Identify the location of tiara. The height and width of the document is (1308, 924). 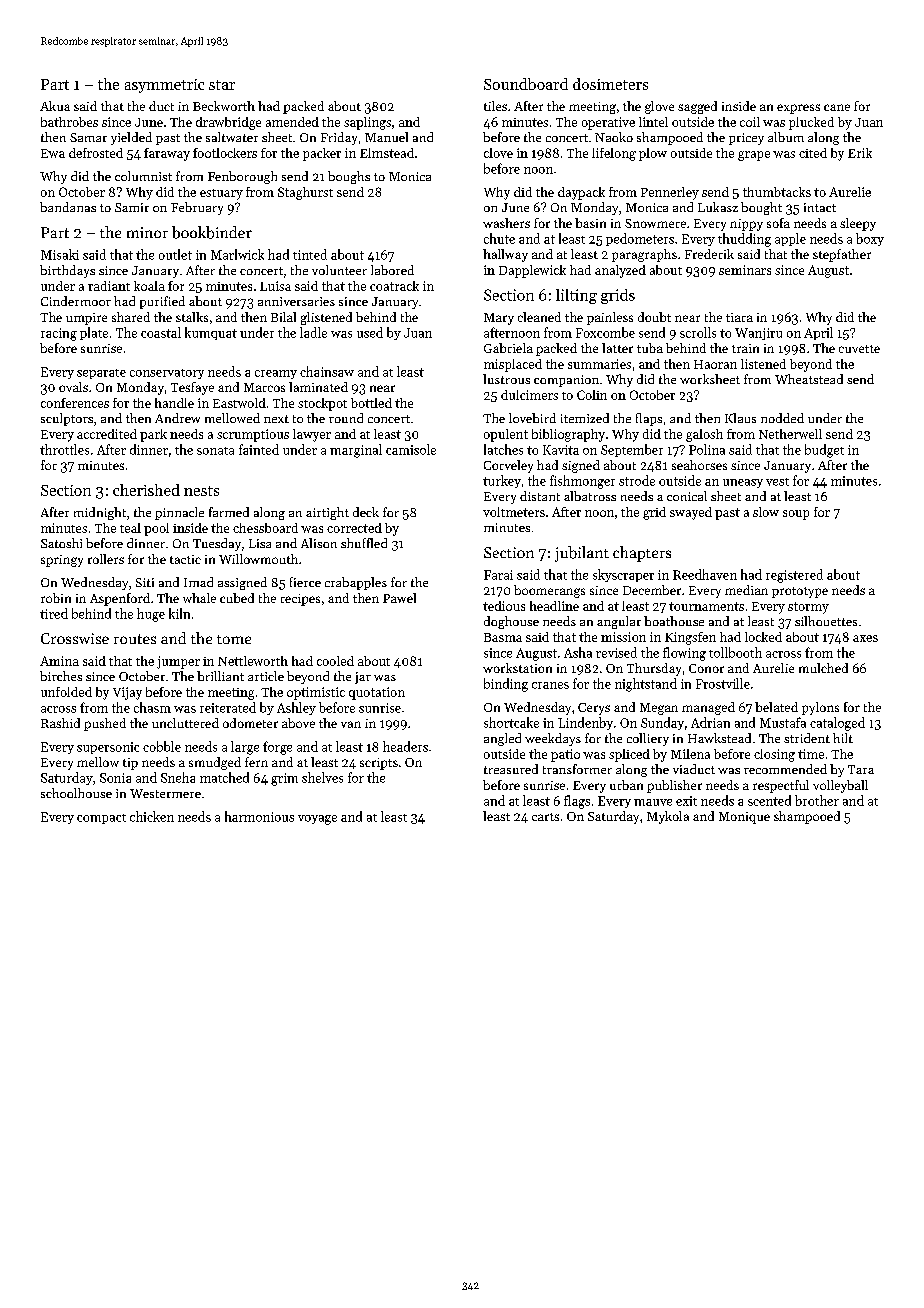
(739, 317).
